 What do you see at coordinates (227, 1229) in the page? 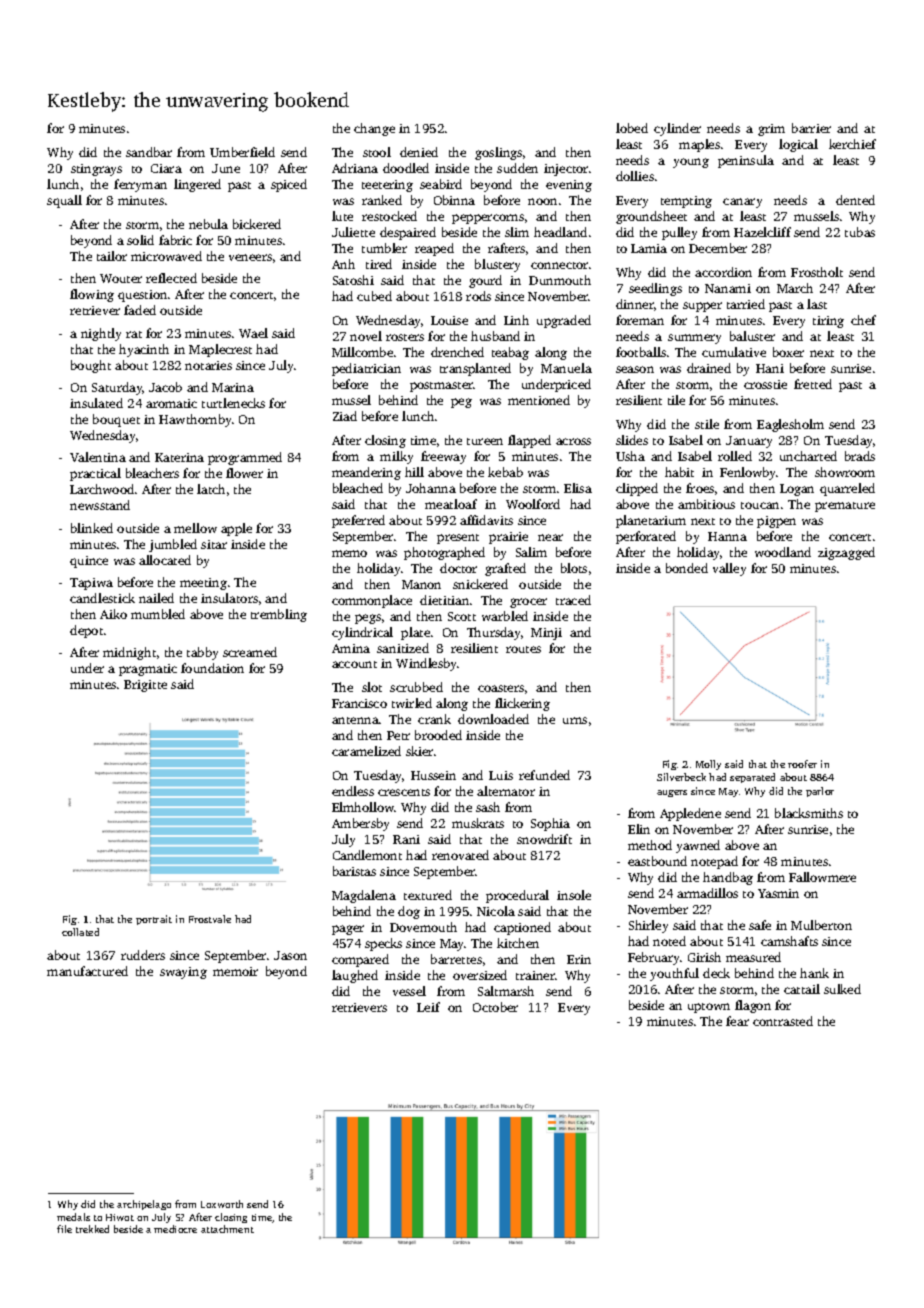
I see `attachment` at bounding box center [227, 1229].
